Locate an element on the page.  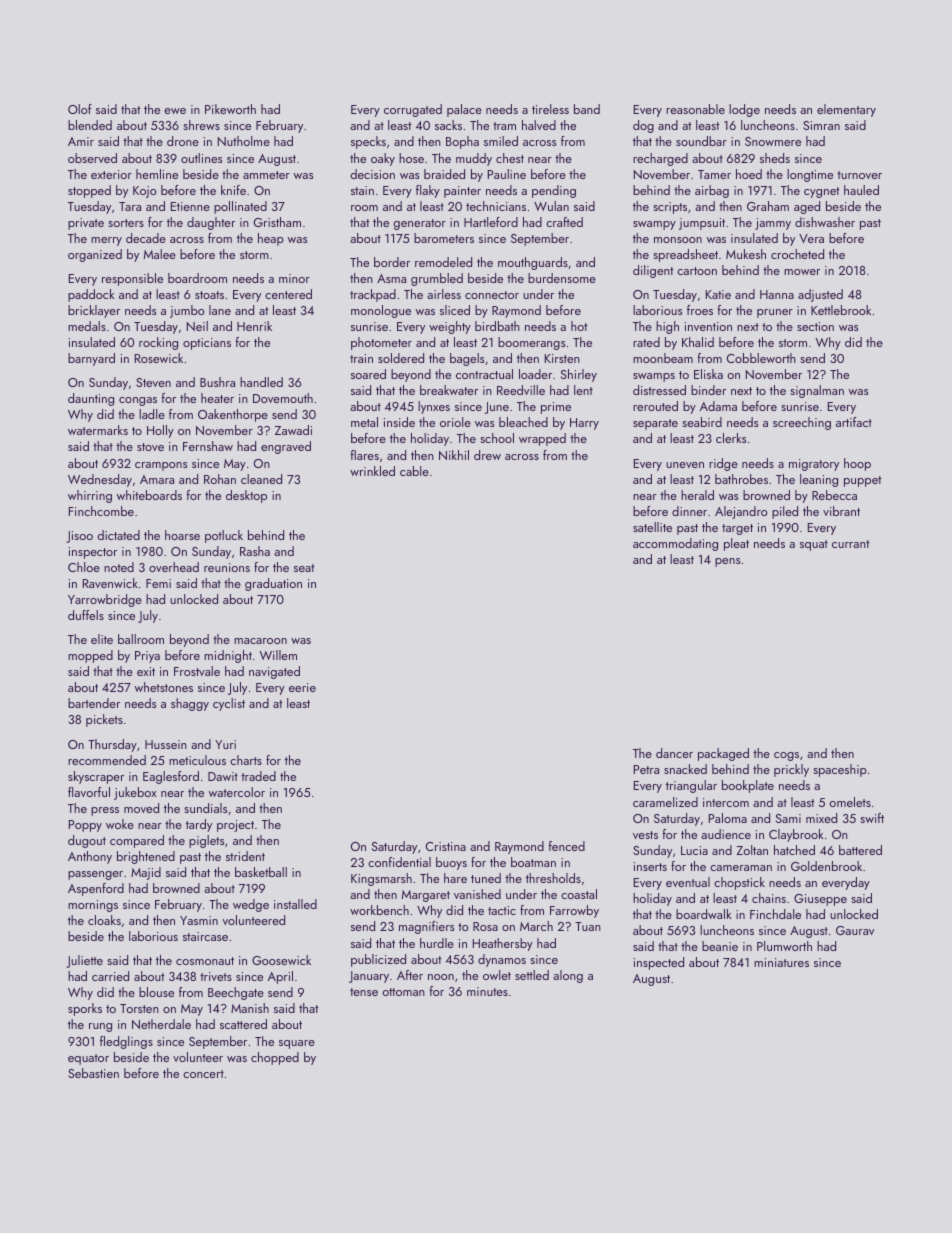
wrinkled is located at coordinates (372, 471).
